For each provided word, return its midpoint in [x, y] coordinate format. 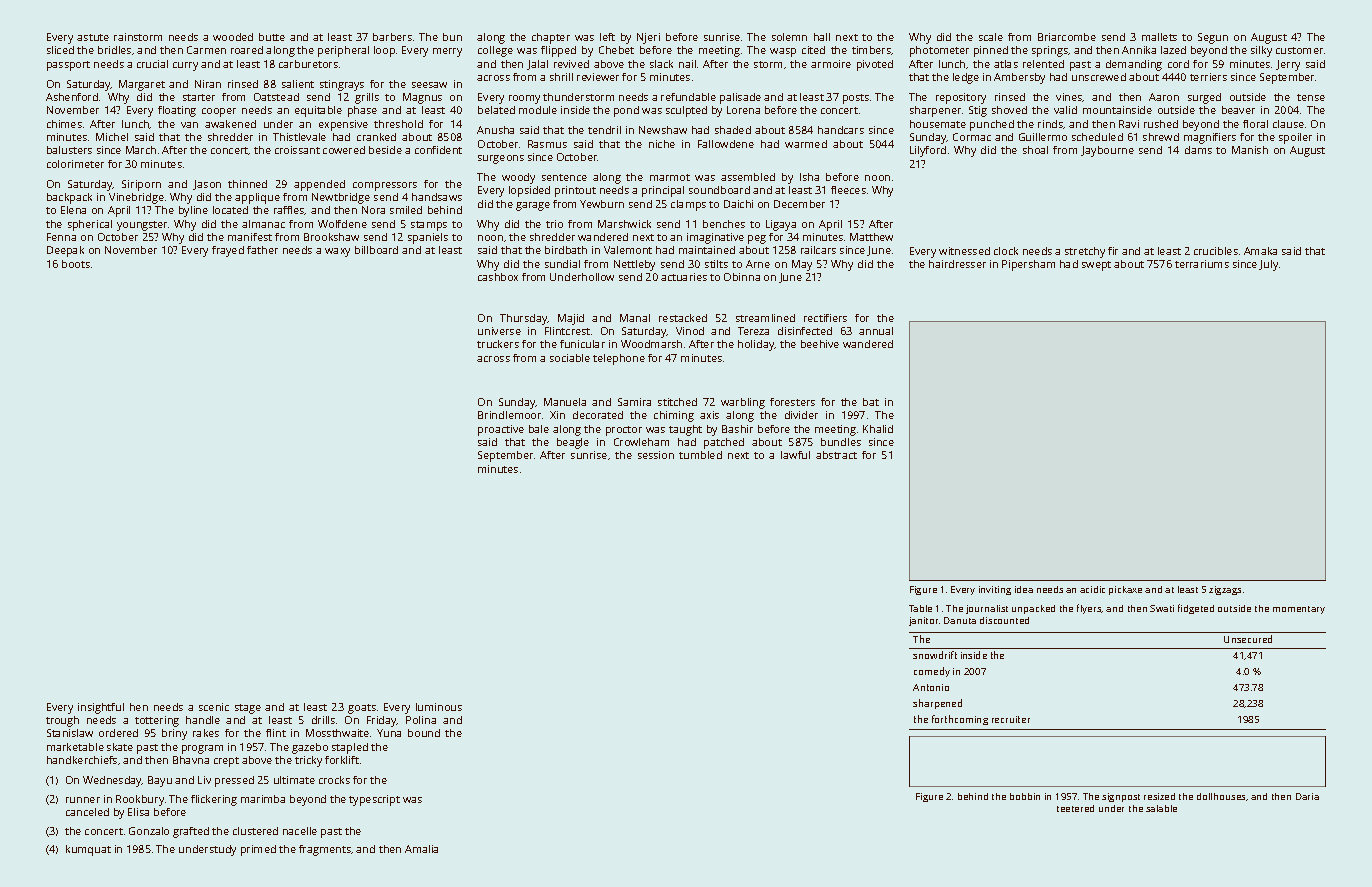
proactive [501, 430]
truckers [498, 344]
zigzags [1225, 590]
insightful [101, 708]
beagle [573, 443]
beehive [820, 344]
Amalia [421, 849]
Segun [1213, 38]
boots [76, 264]
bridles [114, 50]
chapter [551, 38]
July [1268, 265]
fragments [325, 850]
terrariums [1202, 264]
